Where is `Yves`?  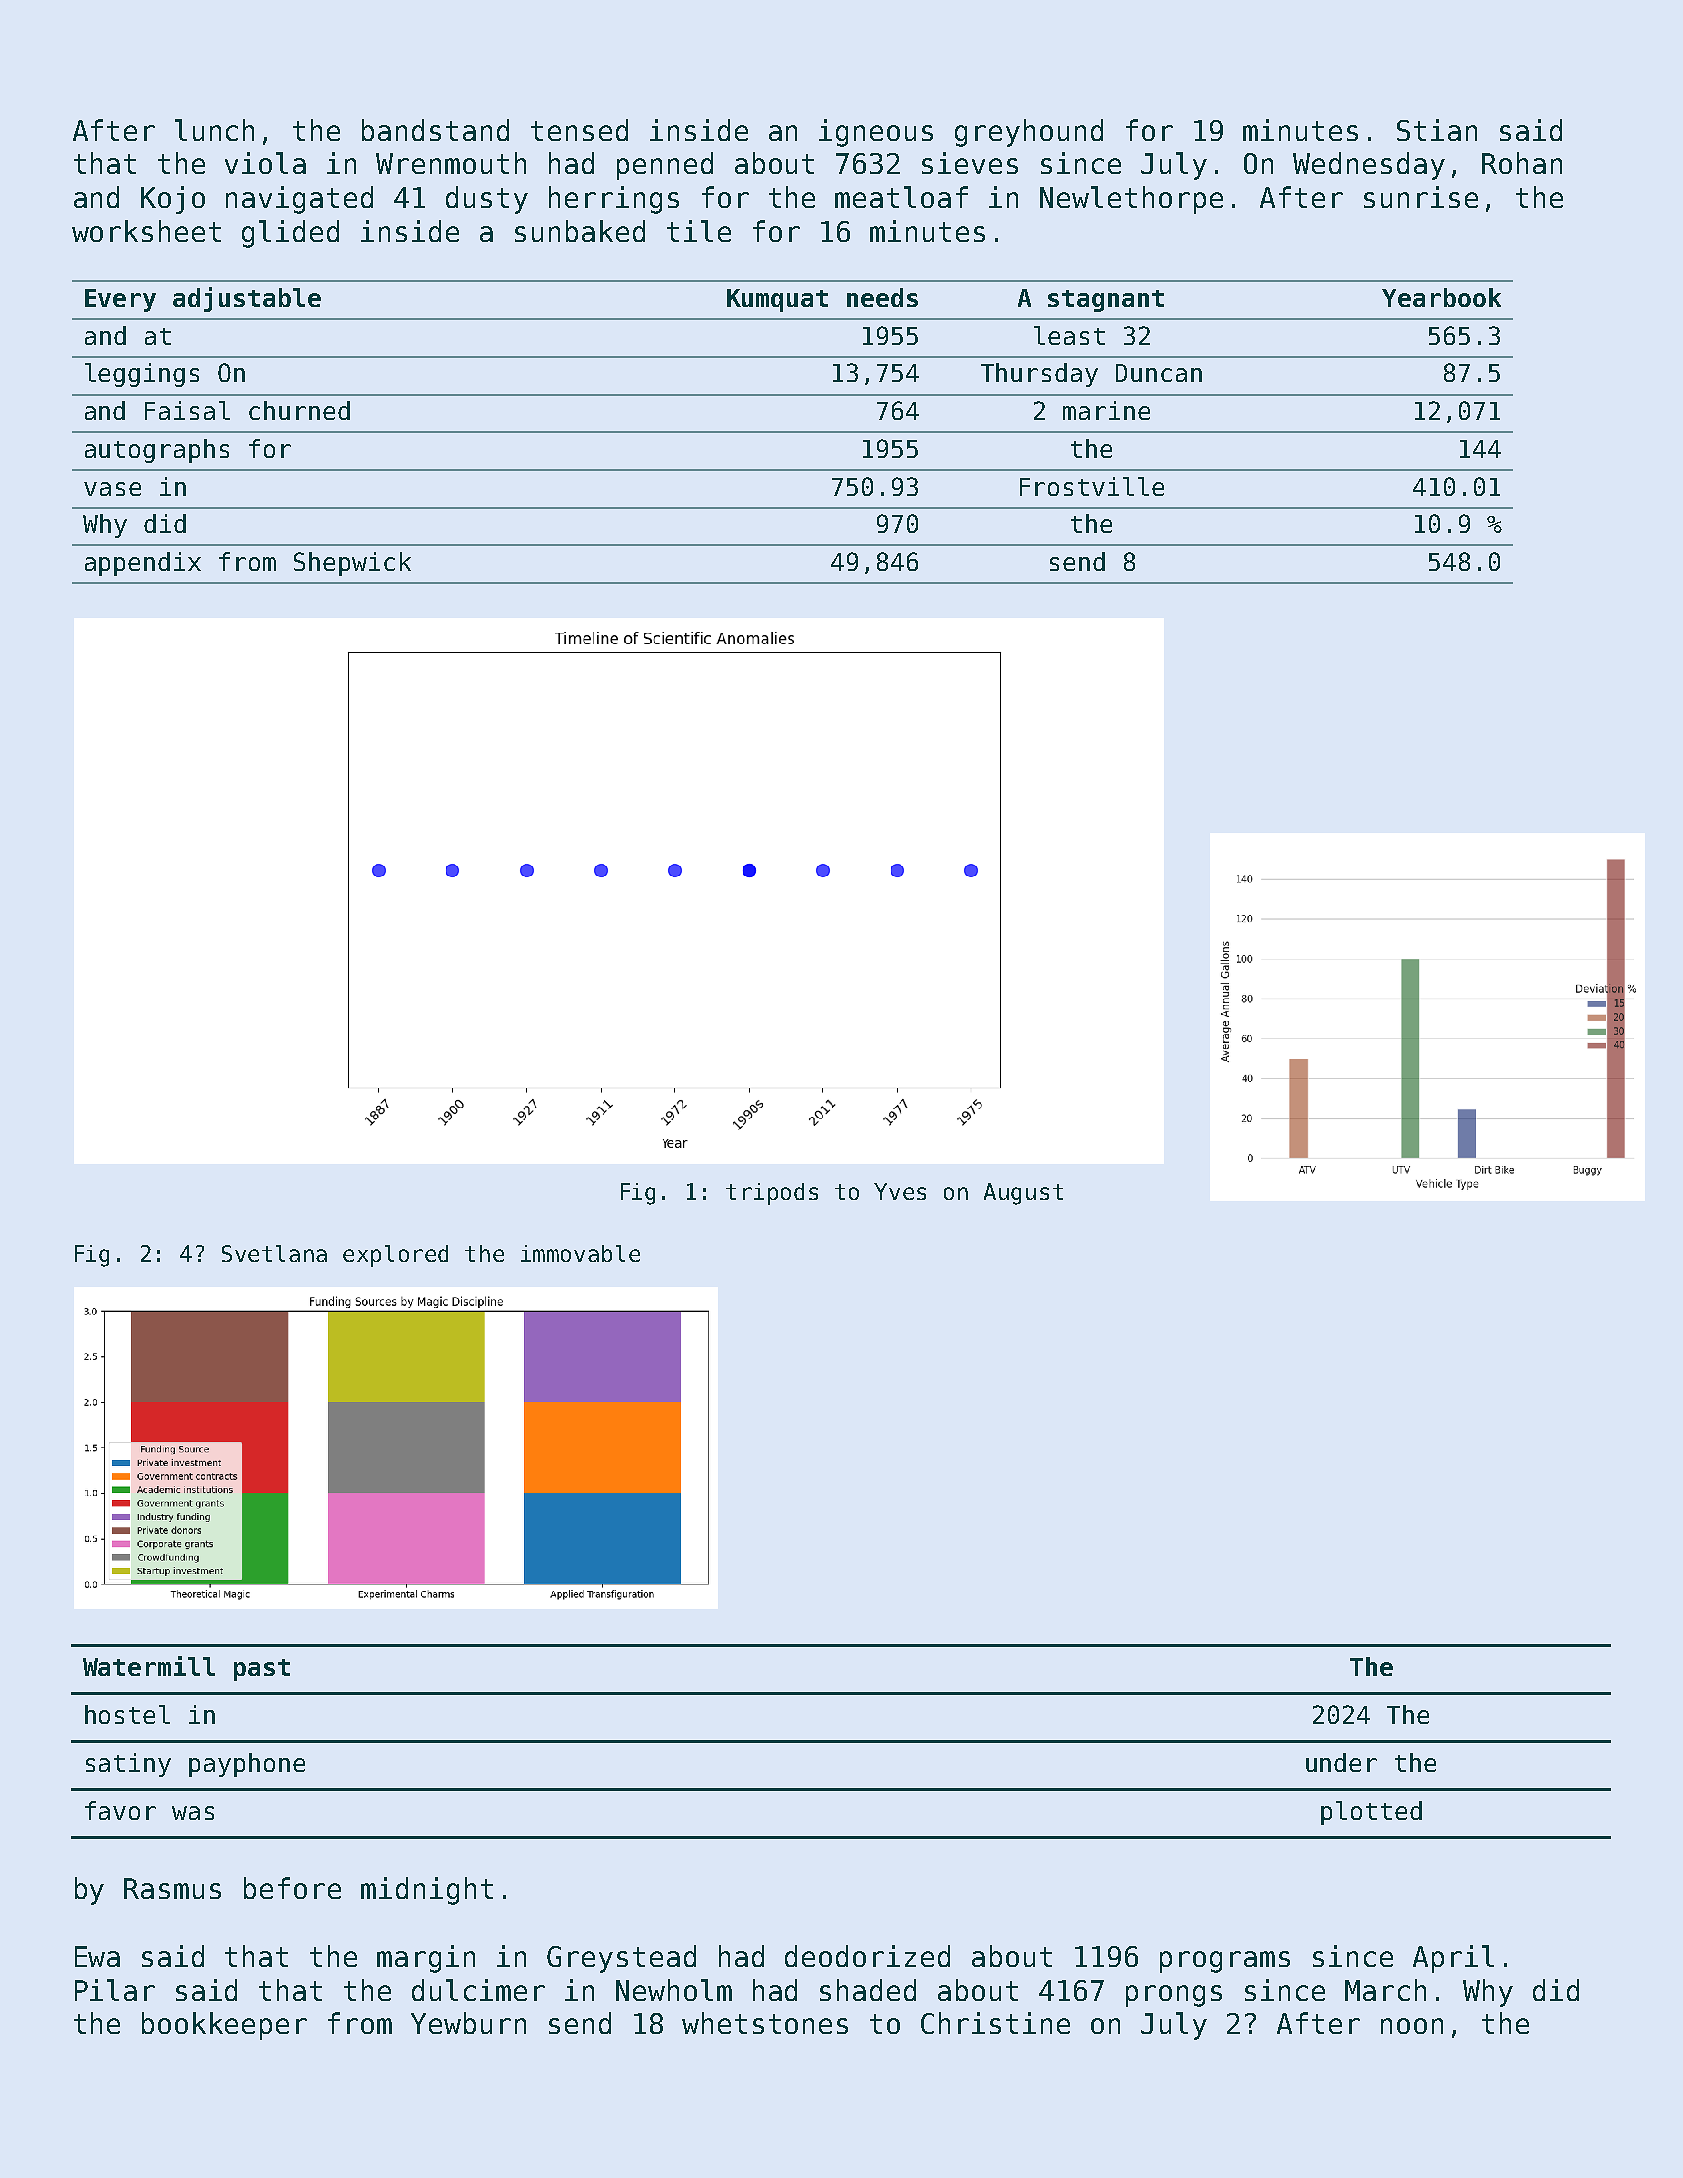
Yves is located at coordinates (900, 1191).
